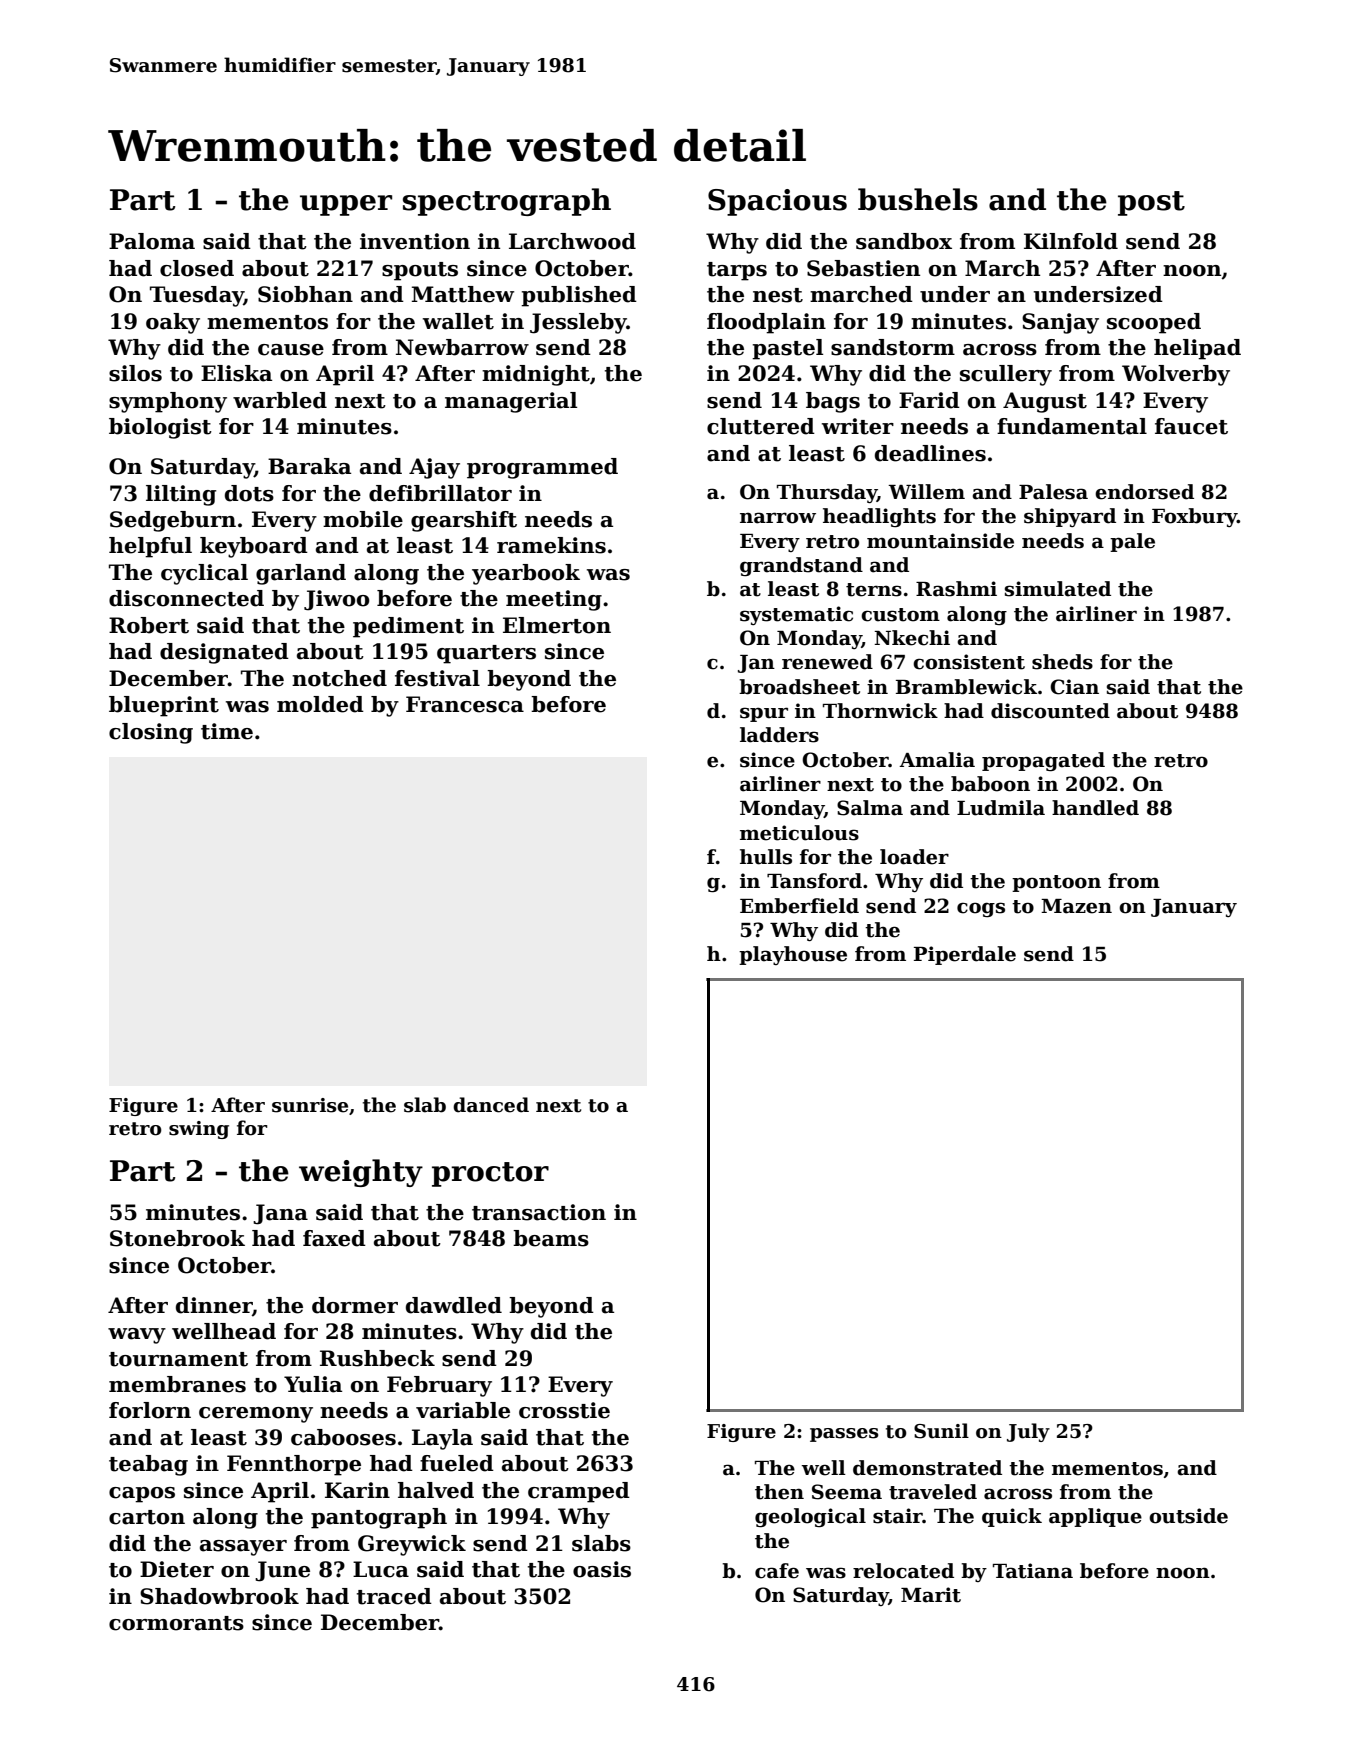  I want to click on Paloma, so click(152, 241).
